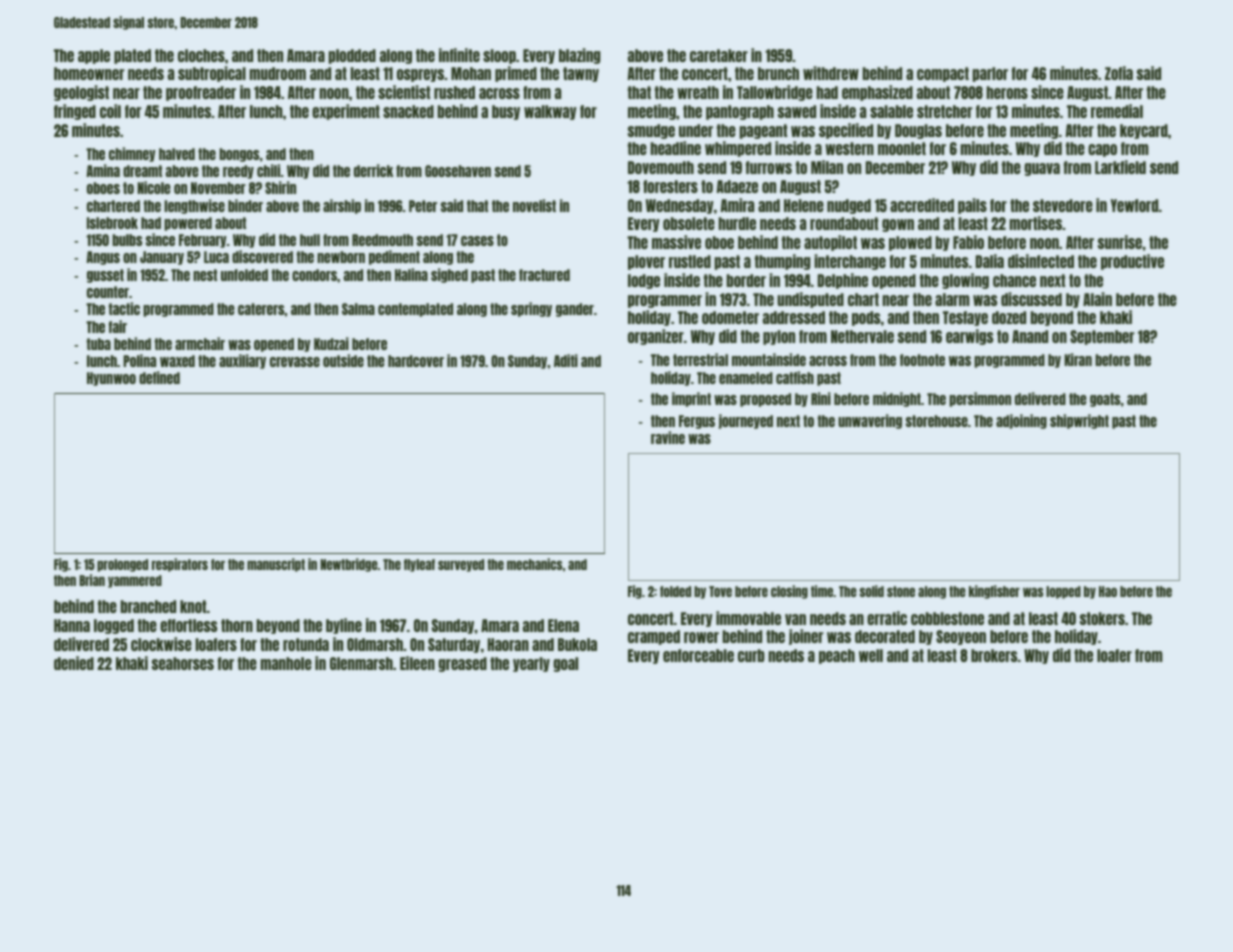 The width and height of the screenshot is (1233, 952). Describe the element at coordinates (314, 275) in the screenshot. I see `condors` at that location.
